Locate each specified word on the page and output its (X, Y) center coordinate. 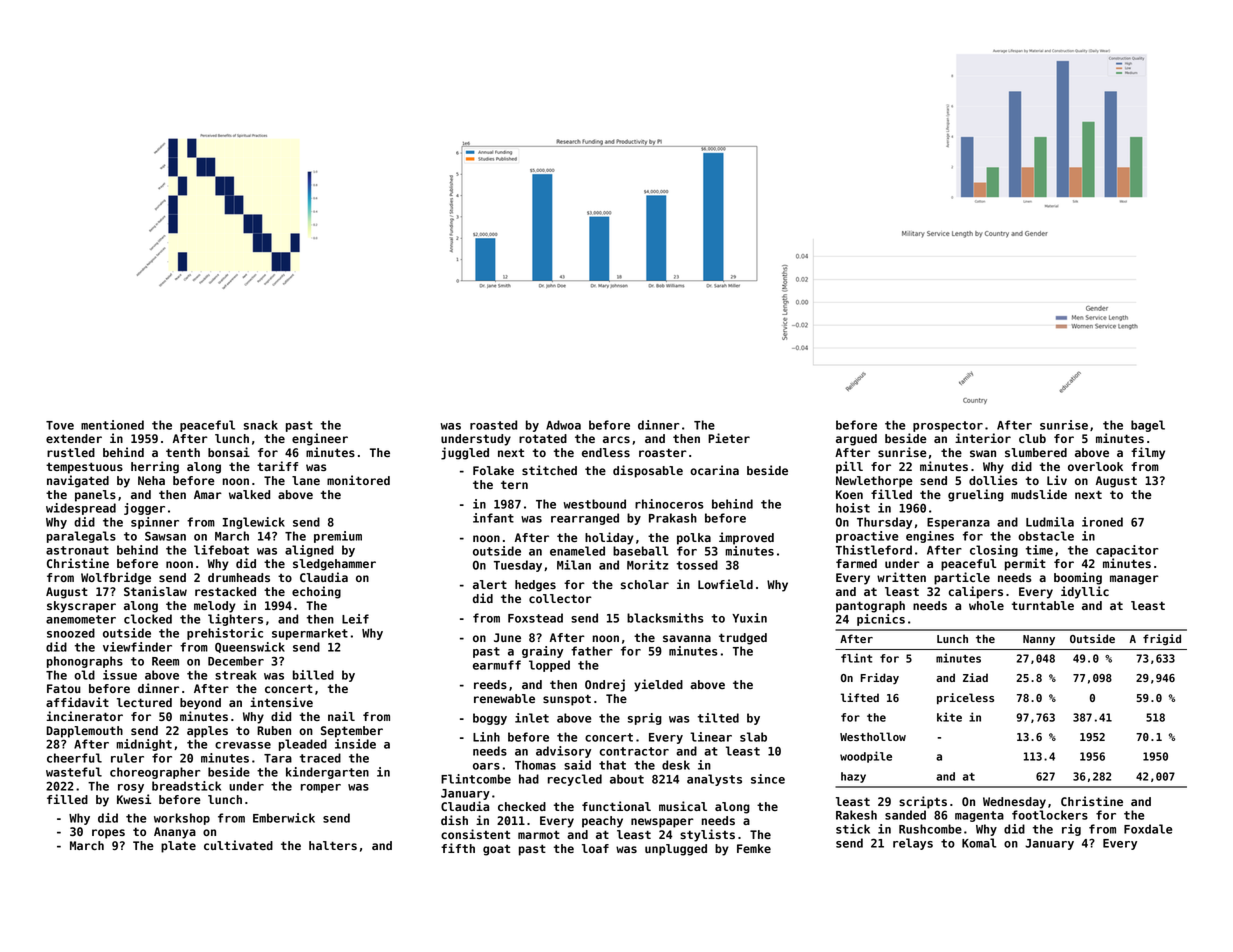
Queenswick (250, 647)
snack (261, 425)
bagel (1148, 426)
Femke (754, 848)
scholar (645, 584)
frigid (1162, 640)
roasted (493, 425)
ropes (108, 834)
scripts (923, 802)
